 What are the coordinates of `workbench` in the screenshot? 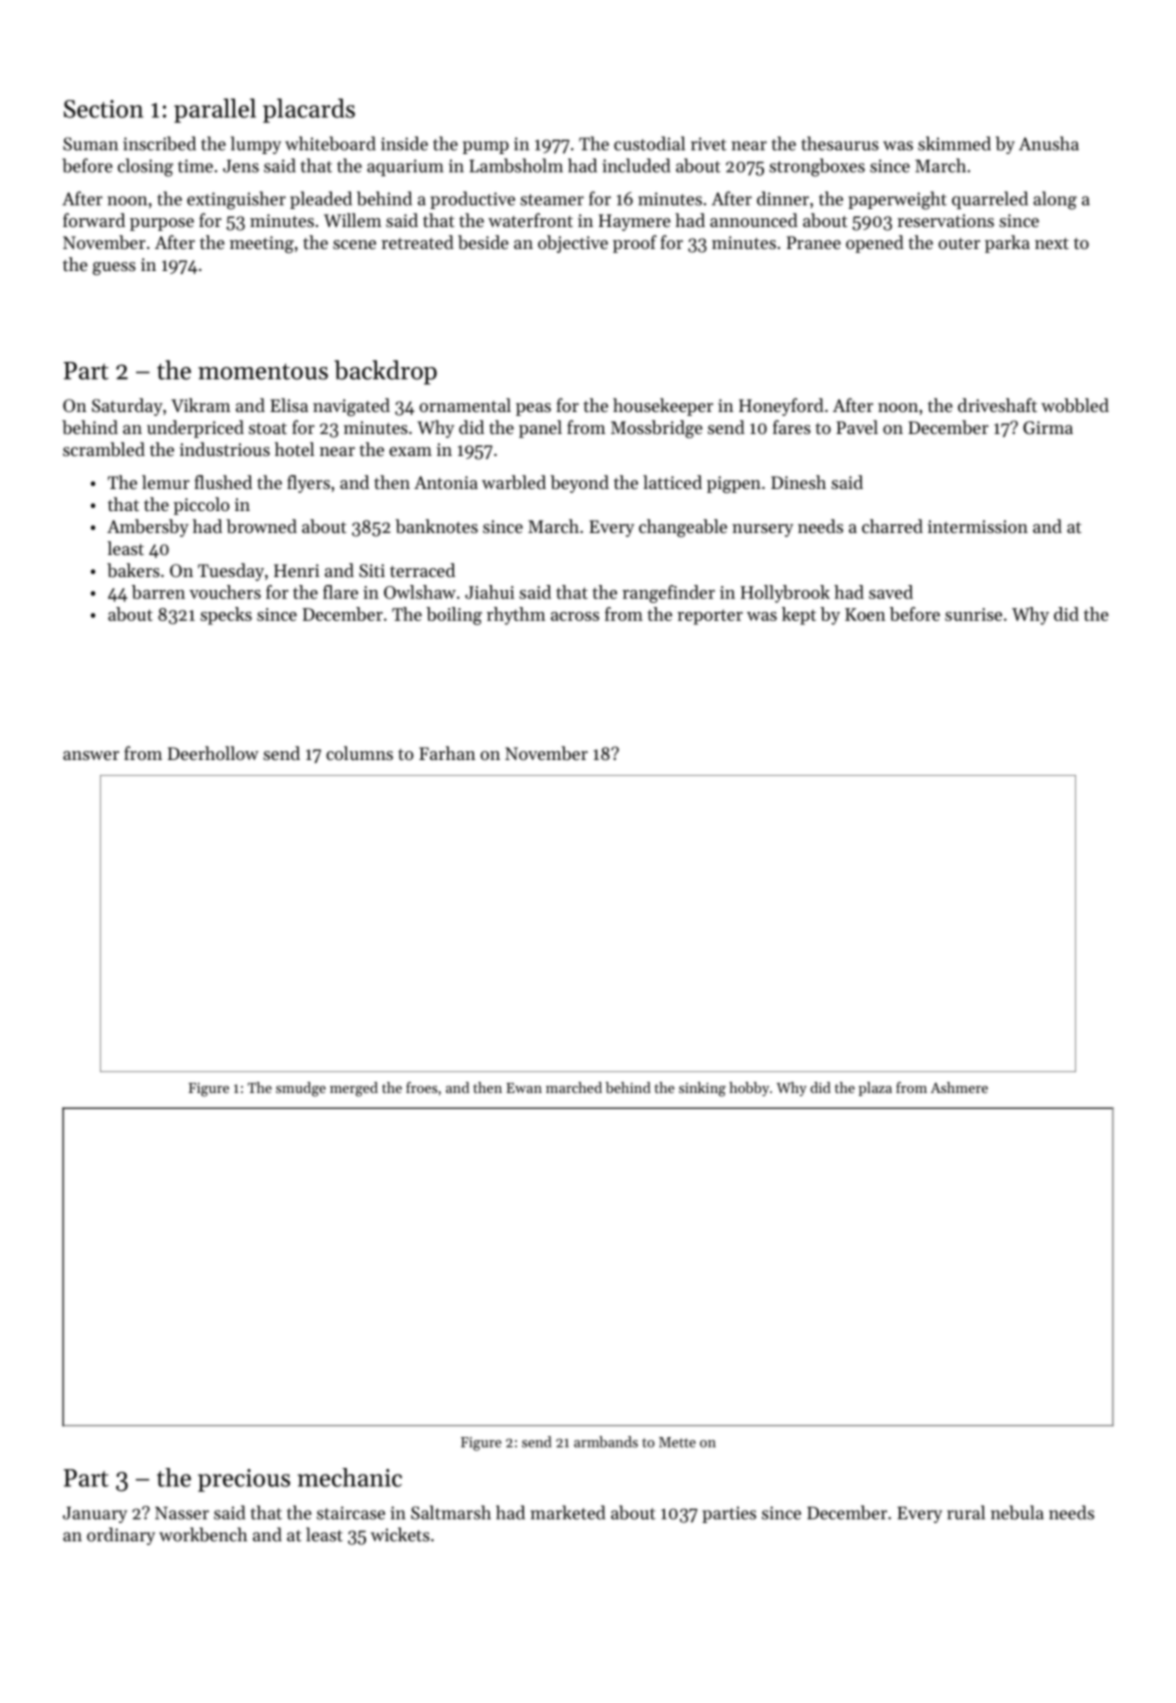 It's located at (203, 1534).
